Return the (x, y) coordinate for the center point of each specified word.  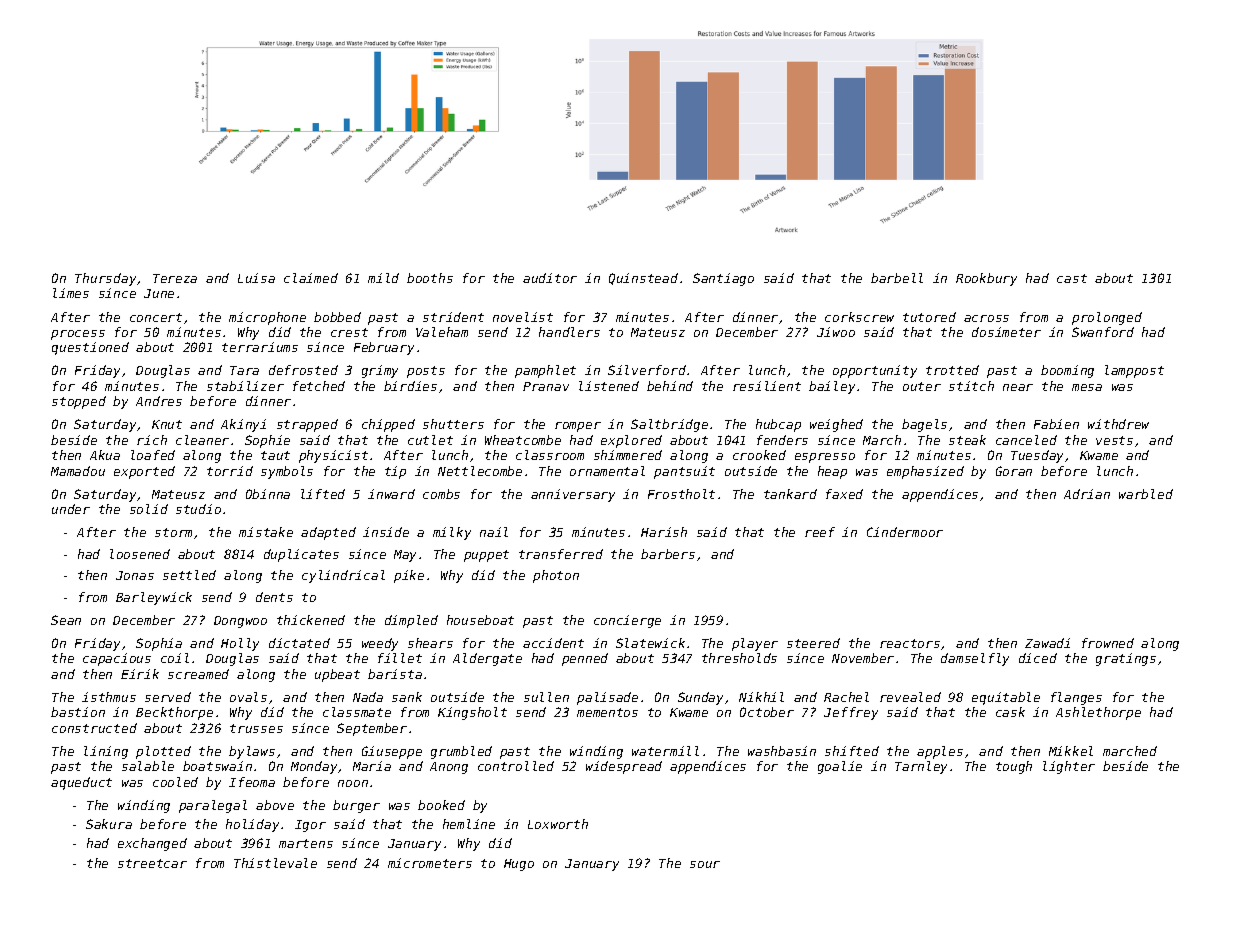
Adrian (1087, 494)
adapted (328, 533)
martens (306, 843)
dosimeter (1006, 332)
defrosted (303, 370)
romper (578, 427)
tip (395, 472)
